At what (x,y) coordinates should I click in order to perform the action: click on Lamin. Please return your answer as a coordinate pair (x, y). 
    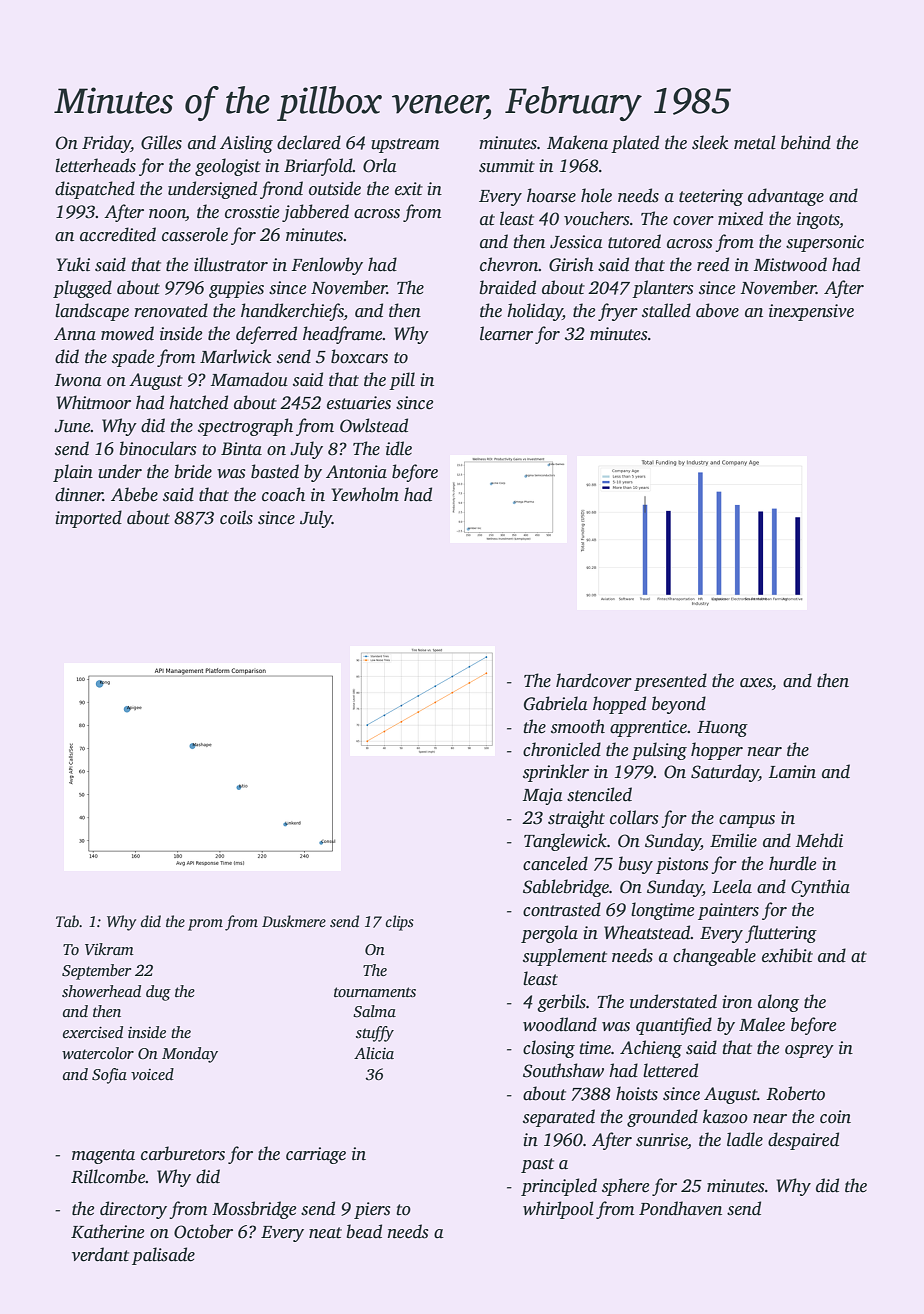
    Looking at the image, I should click on (792, 772).
